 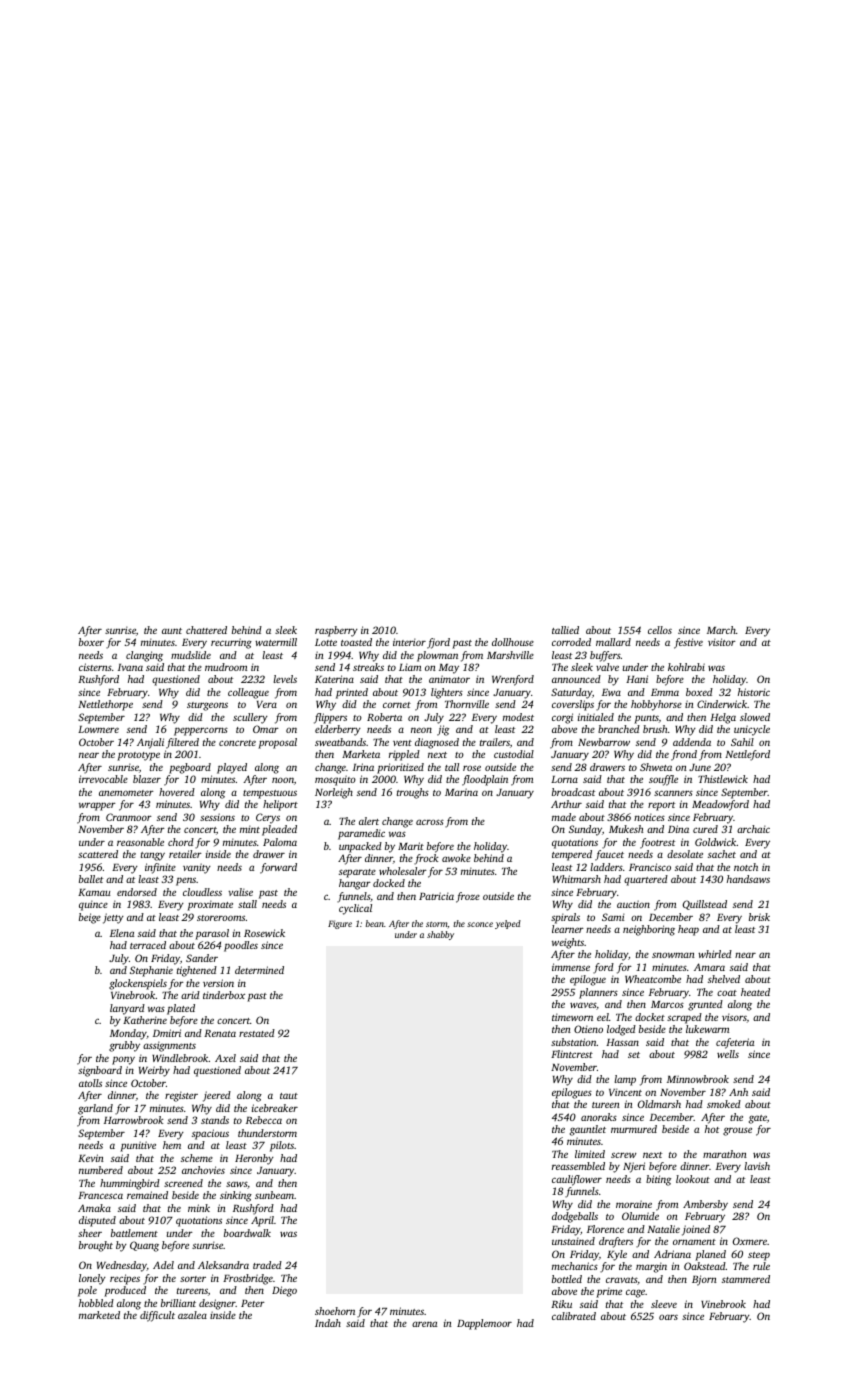 What do you see at coordinates (742, 742) in the screenshot?
I see `Sahil` at bounding box center [742, 742].
